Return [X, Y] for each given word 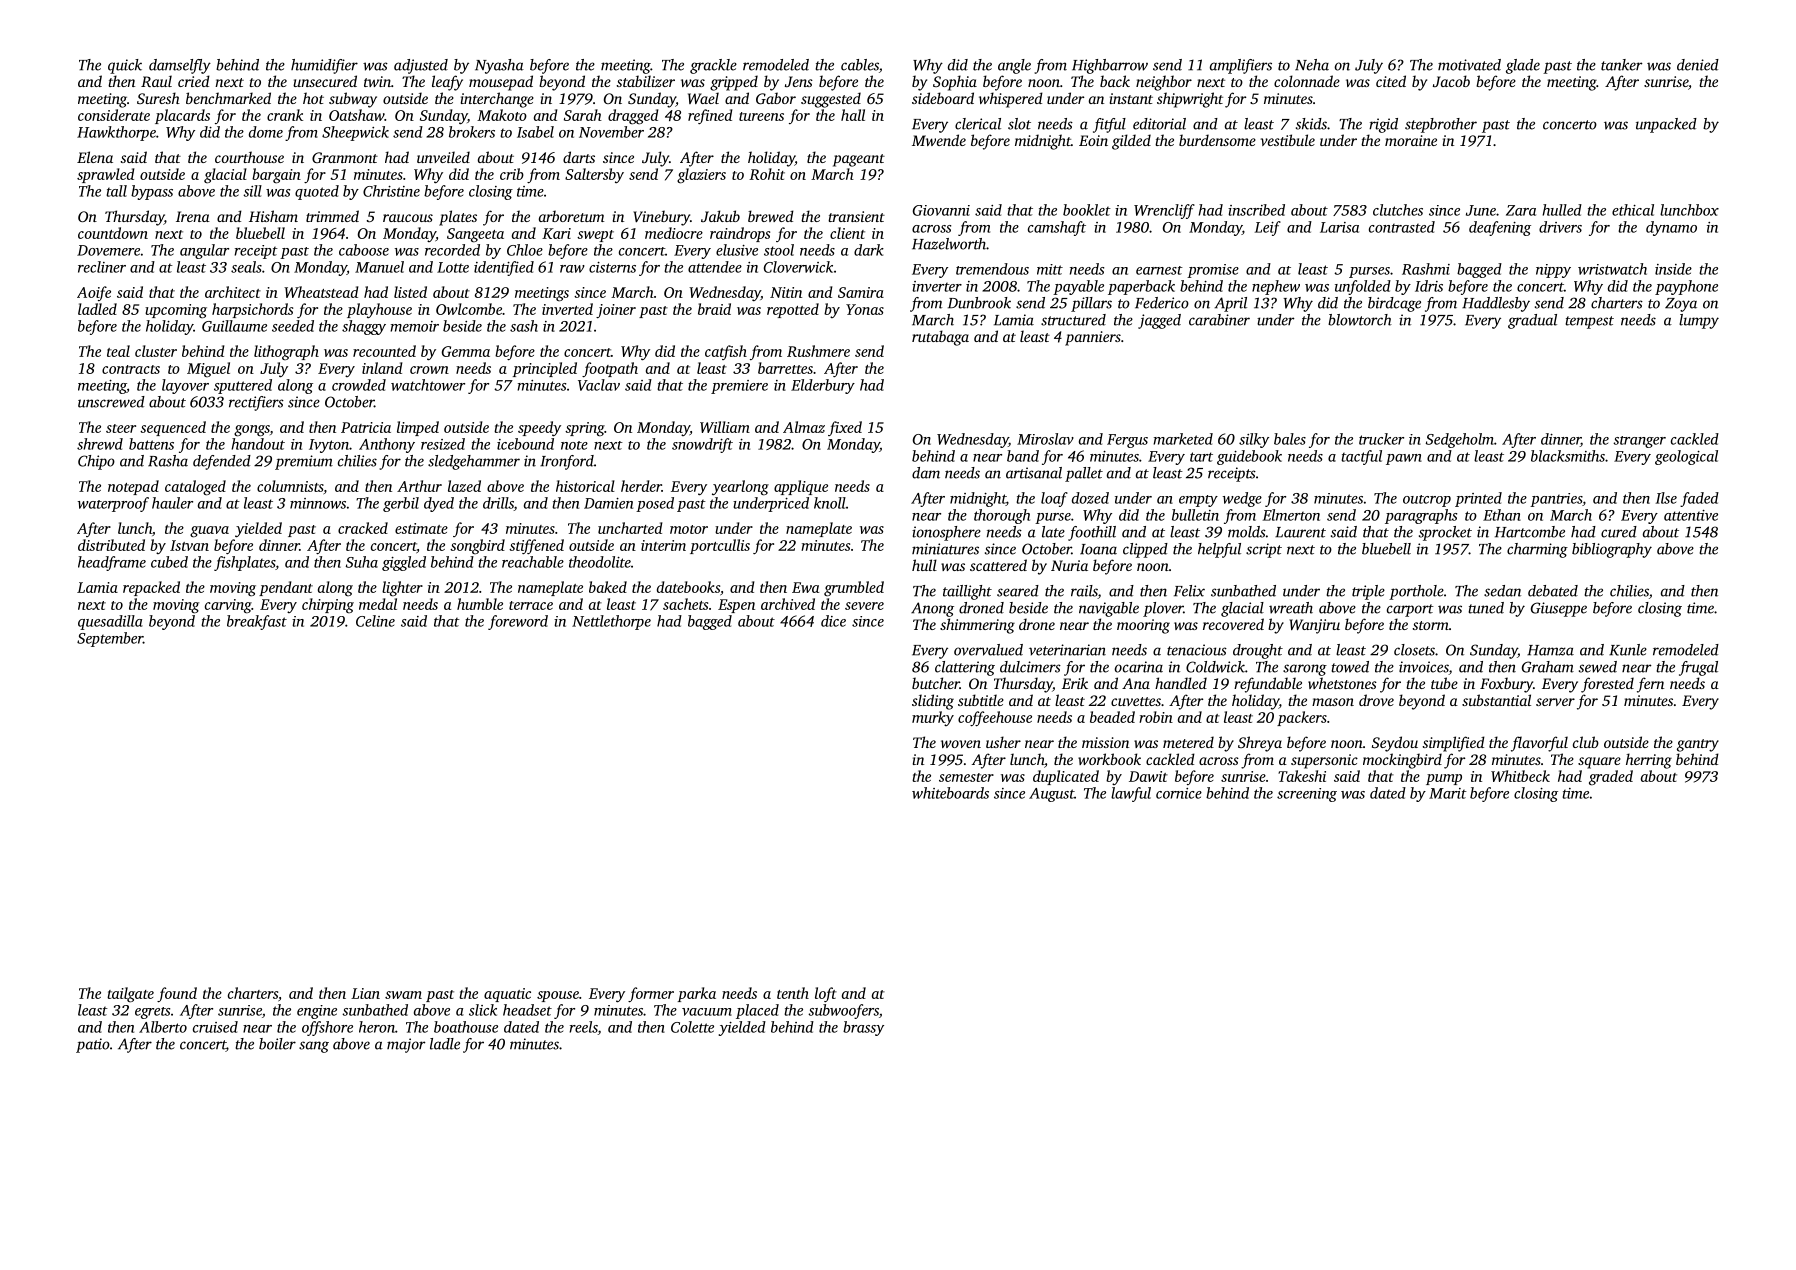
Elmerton [1291, 515]
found [177, 994]
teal [118, 351]
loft [826, 994]
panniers [1093, 338]
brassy [863, 1028]
